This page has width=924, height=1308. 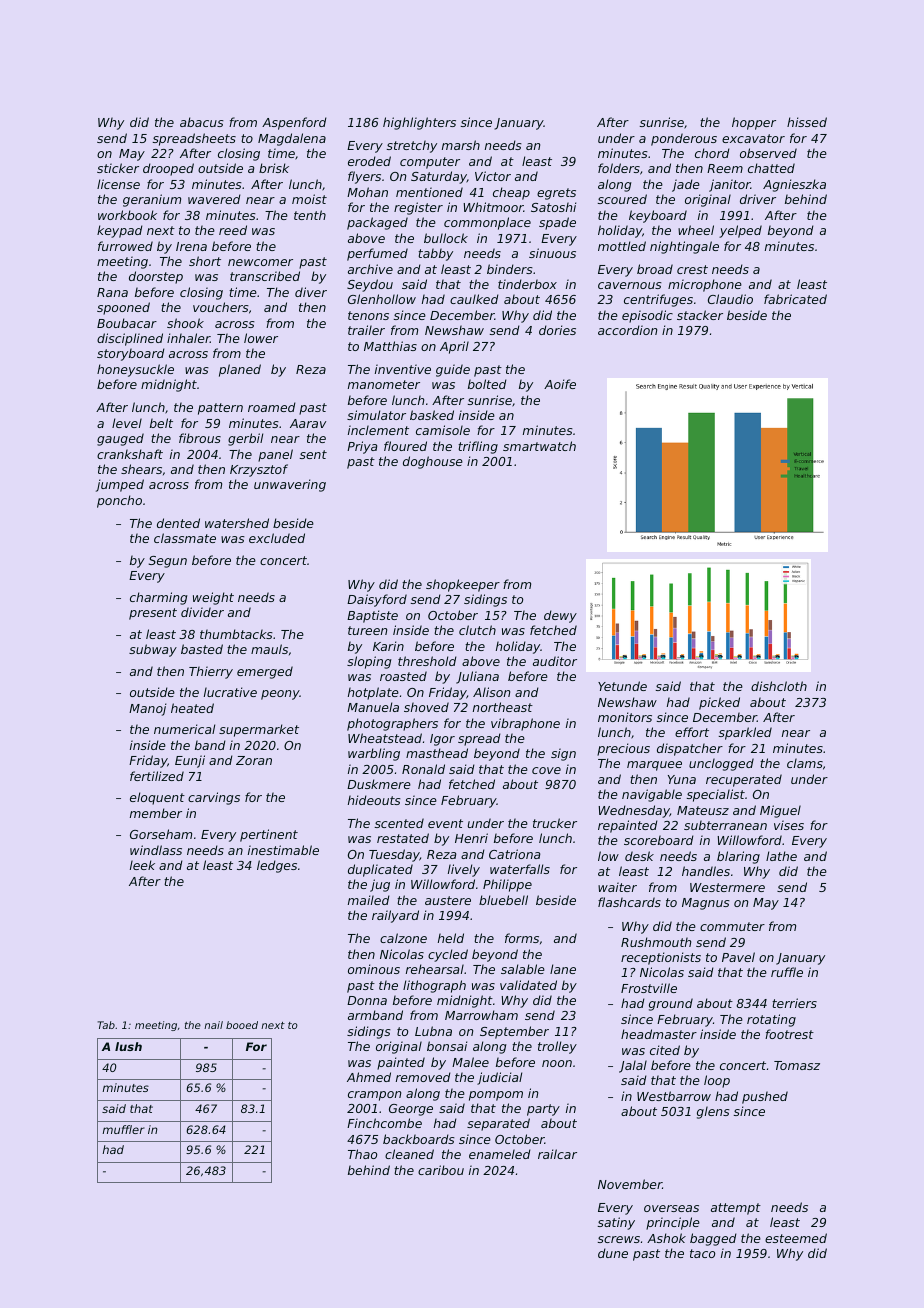 What do you see at coordinates (441, 1170) in the page?
I see `caribou` at bounding box center [441, 1170].
